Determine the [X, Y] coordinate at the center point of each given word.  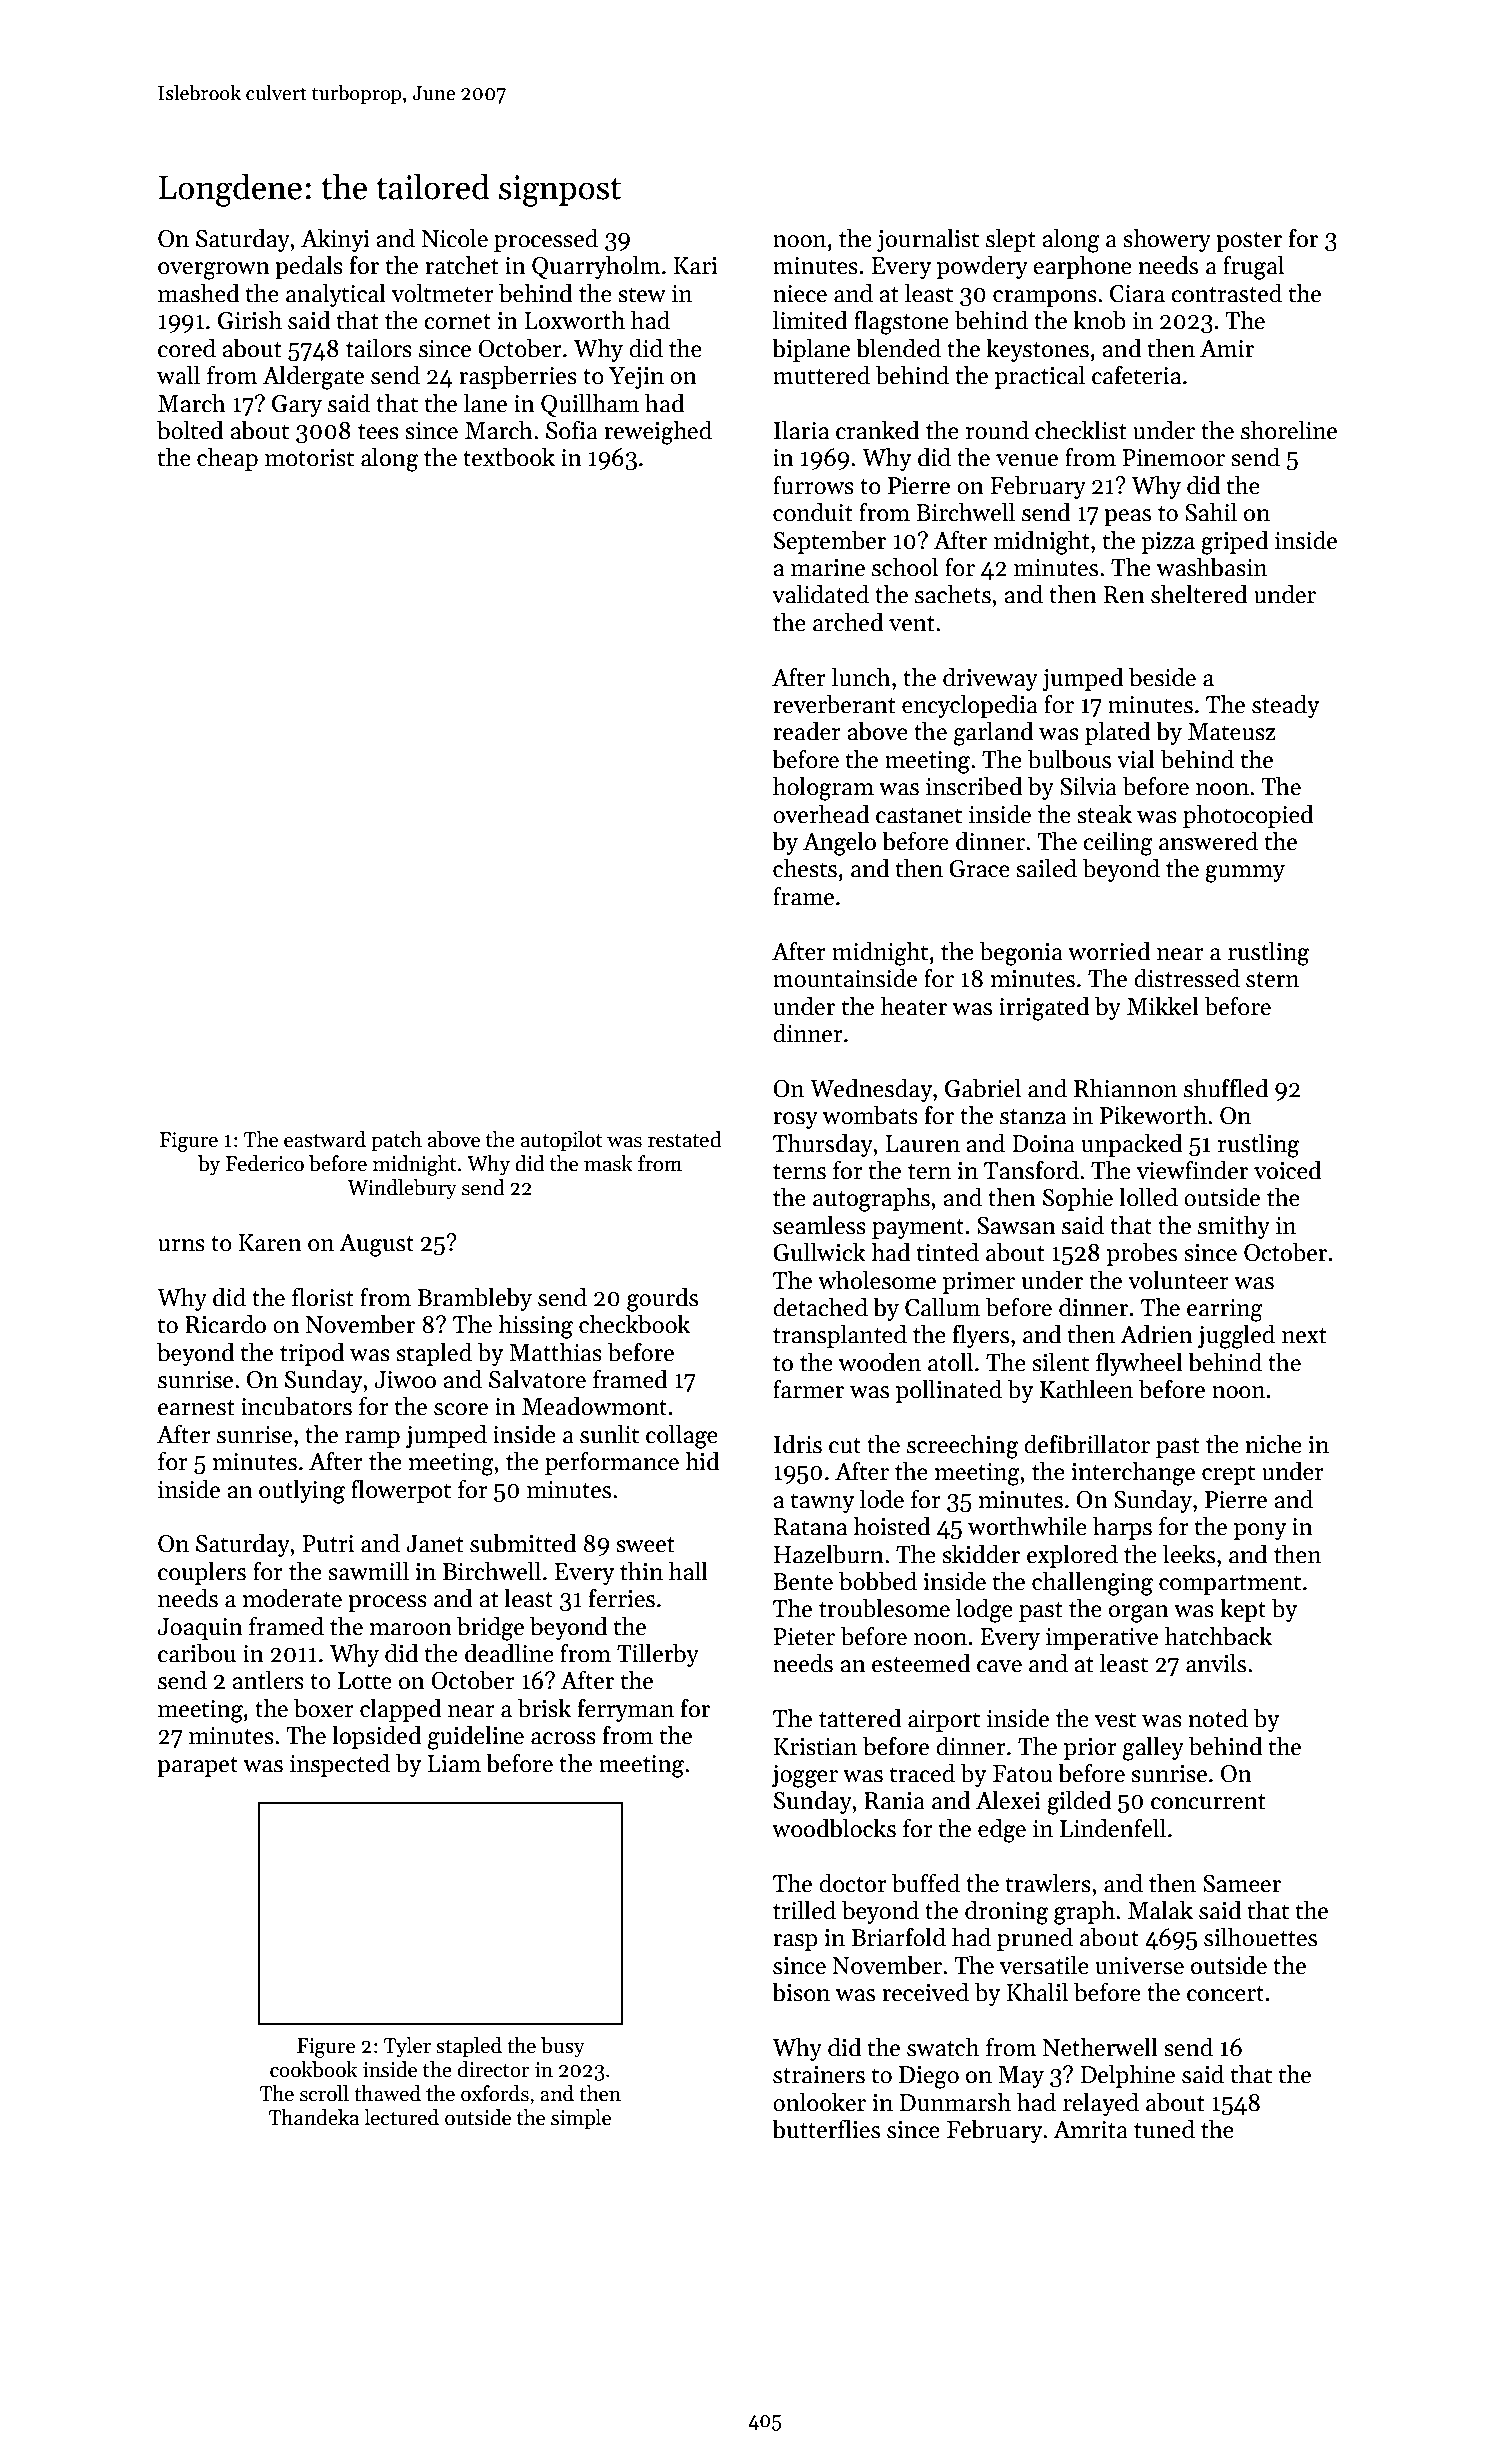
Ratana [810, 1527]
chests [805, 868]
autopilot [562, 1141]
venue [1027, 460]
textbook [509, 457]
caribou [197, 1653]
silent [1060, 1362]
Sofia [572, 430]
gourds [662, 1299]
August [376, 1245]
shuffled [1226, 1088]
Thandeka [314, 2117]
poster [1249, 242]
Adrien [1156, 1334]
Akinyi [335, 240]
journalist [928, 240]
